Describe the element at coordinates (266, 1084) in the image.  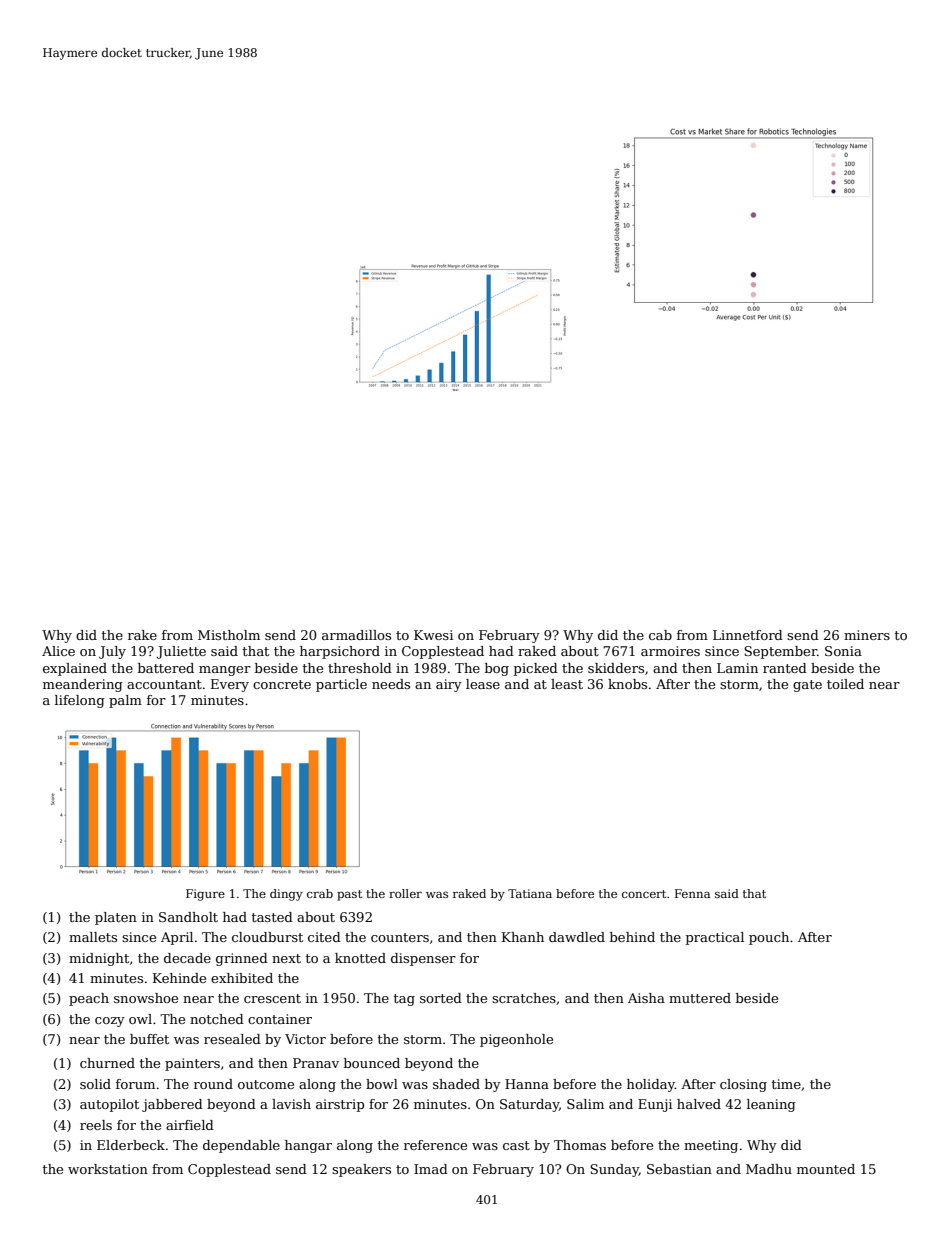
I see `outcome` at that location.
